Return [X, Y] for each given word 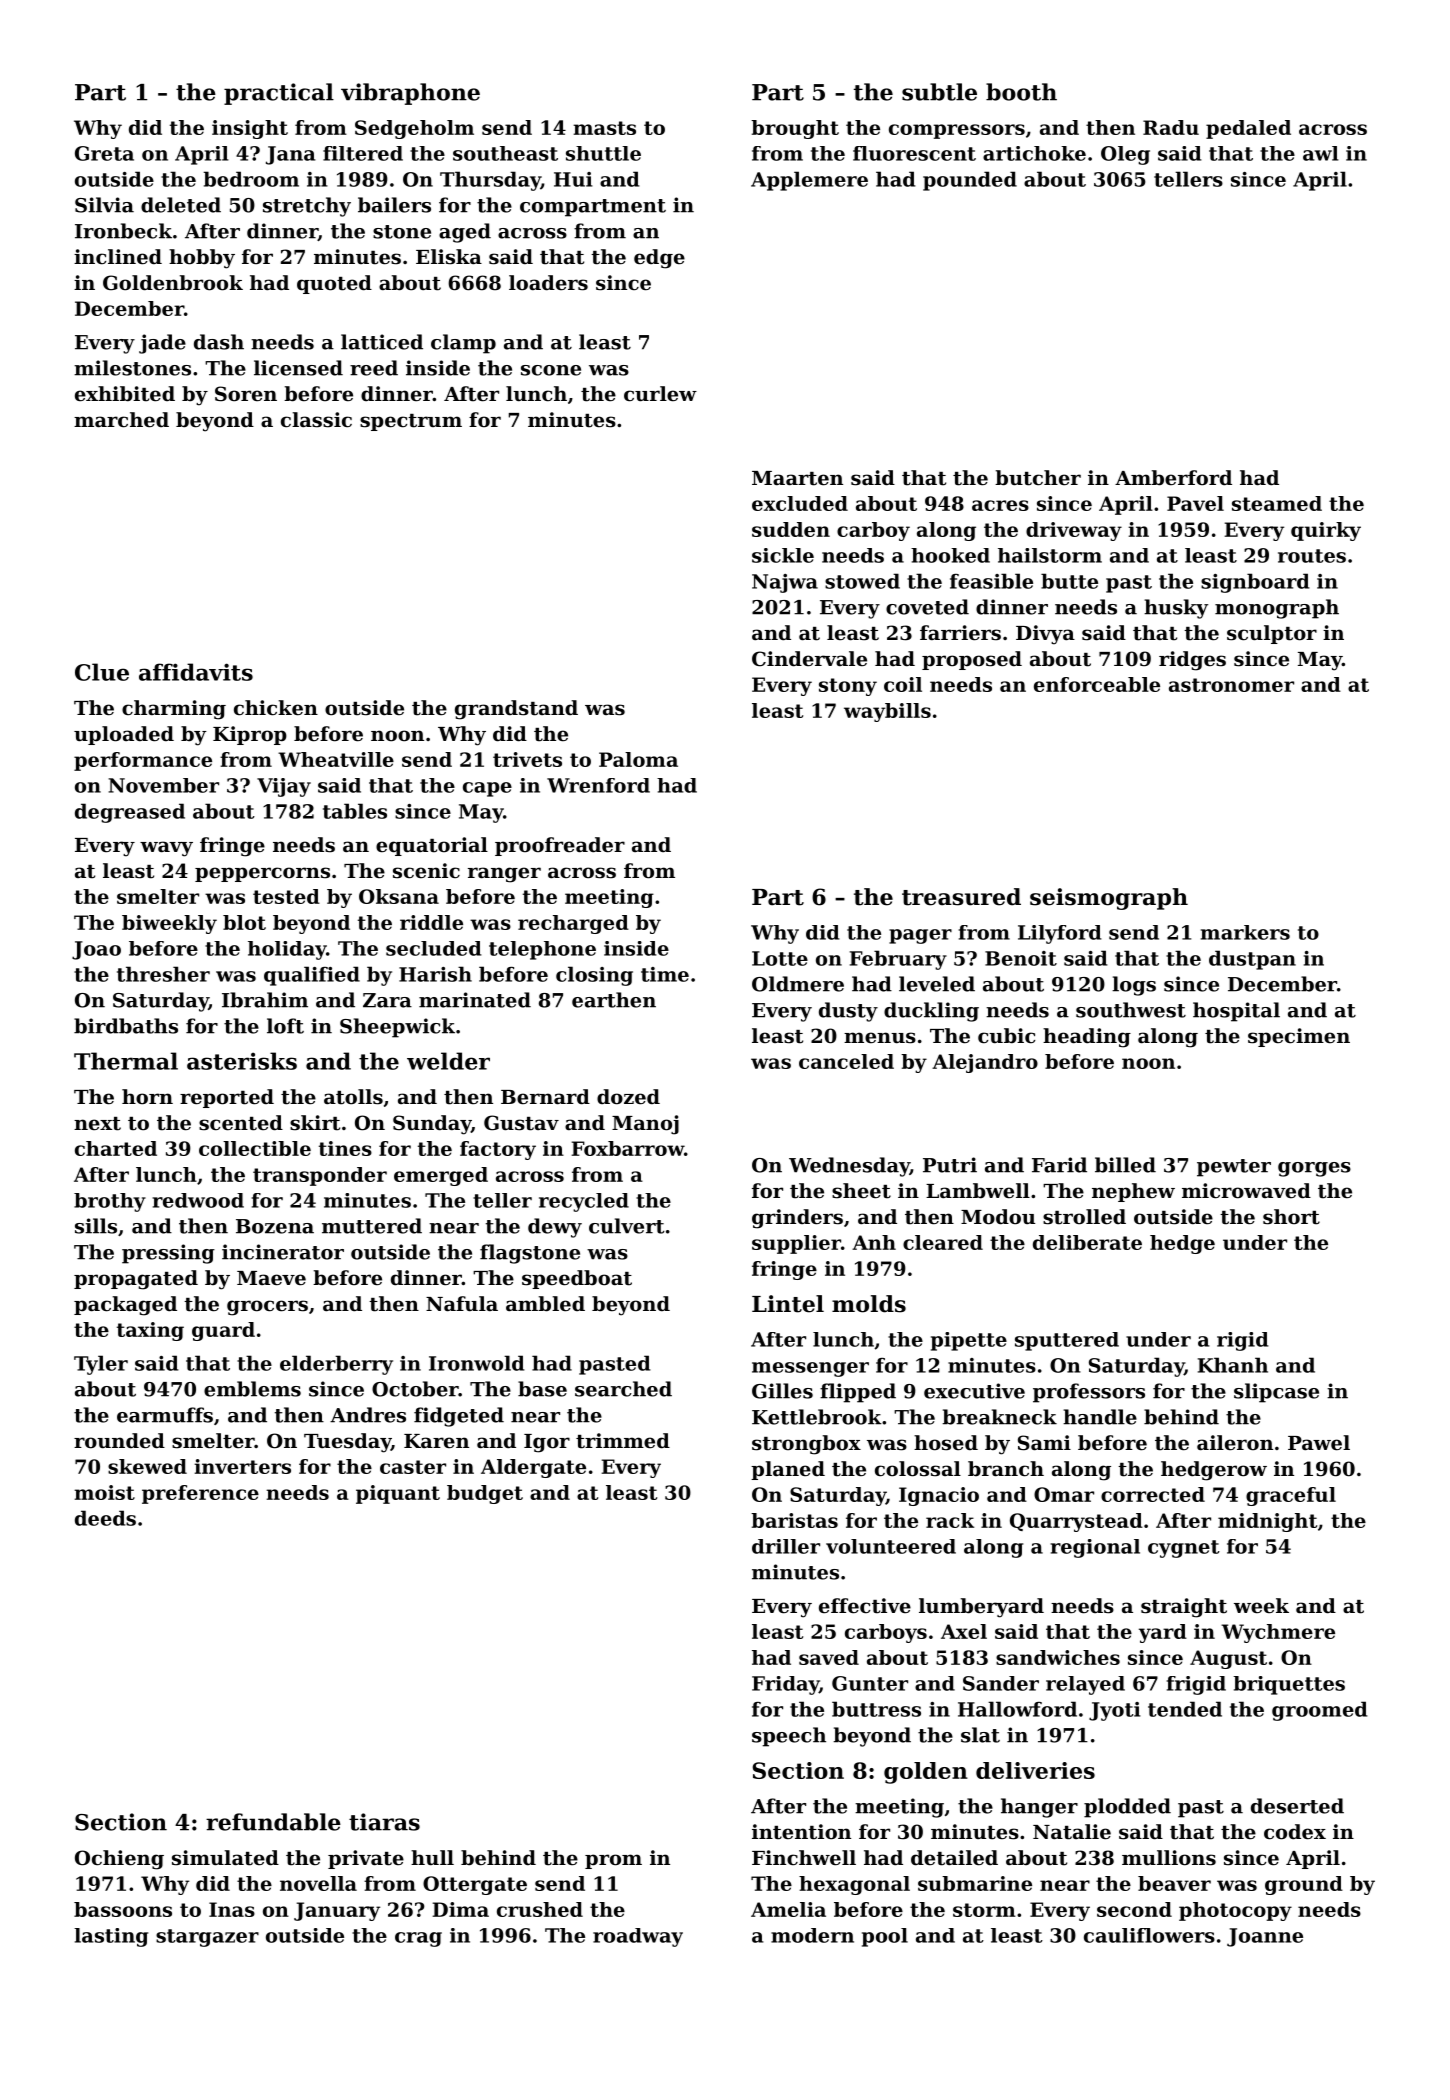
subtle [939, 92]
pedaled [1248, 129]
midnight [1267, 1522]
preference [200, 1494]
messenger [810, 1369]
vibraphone [410, 94]
